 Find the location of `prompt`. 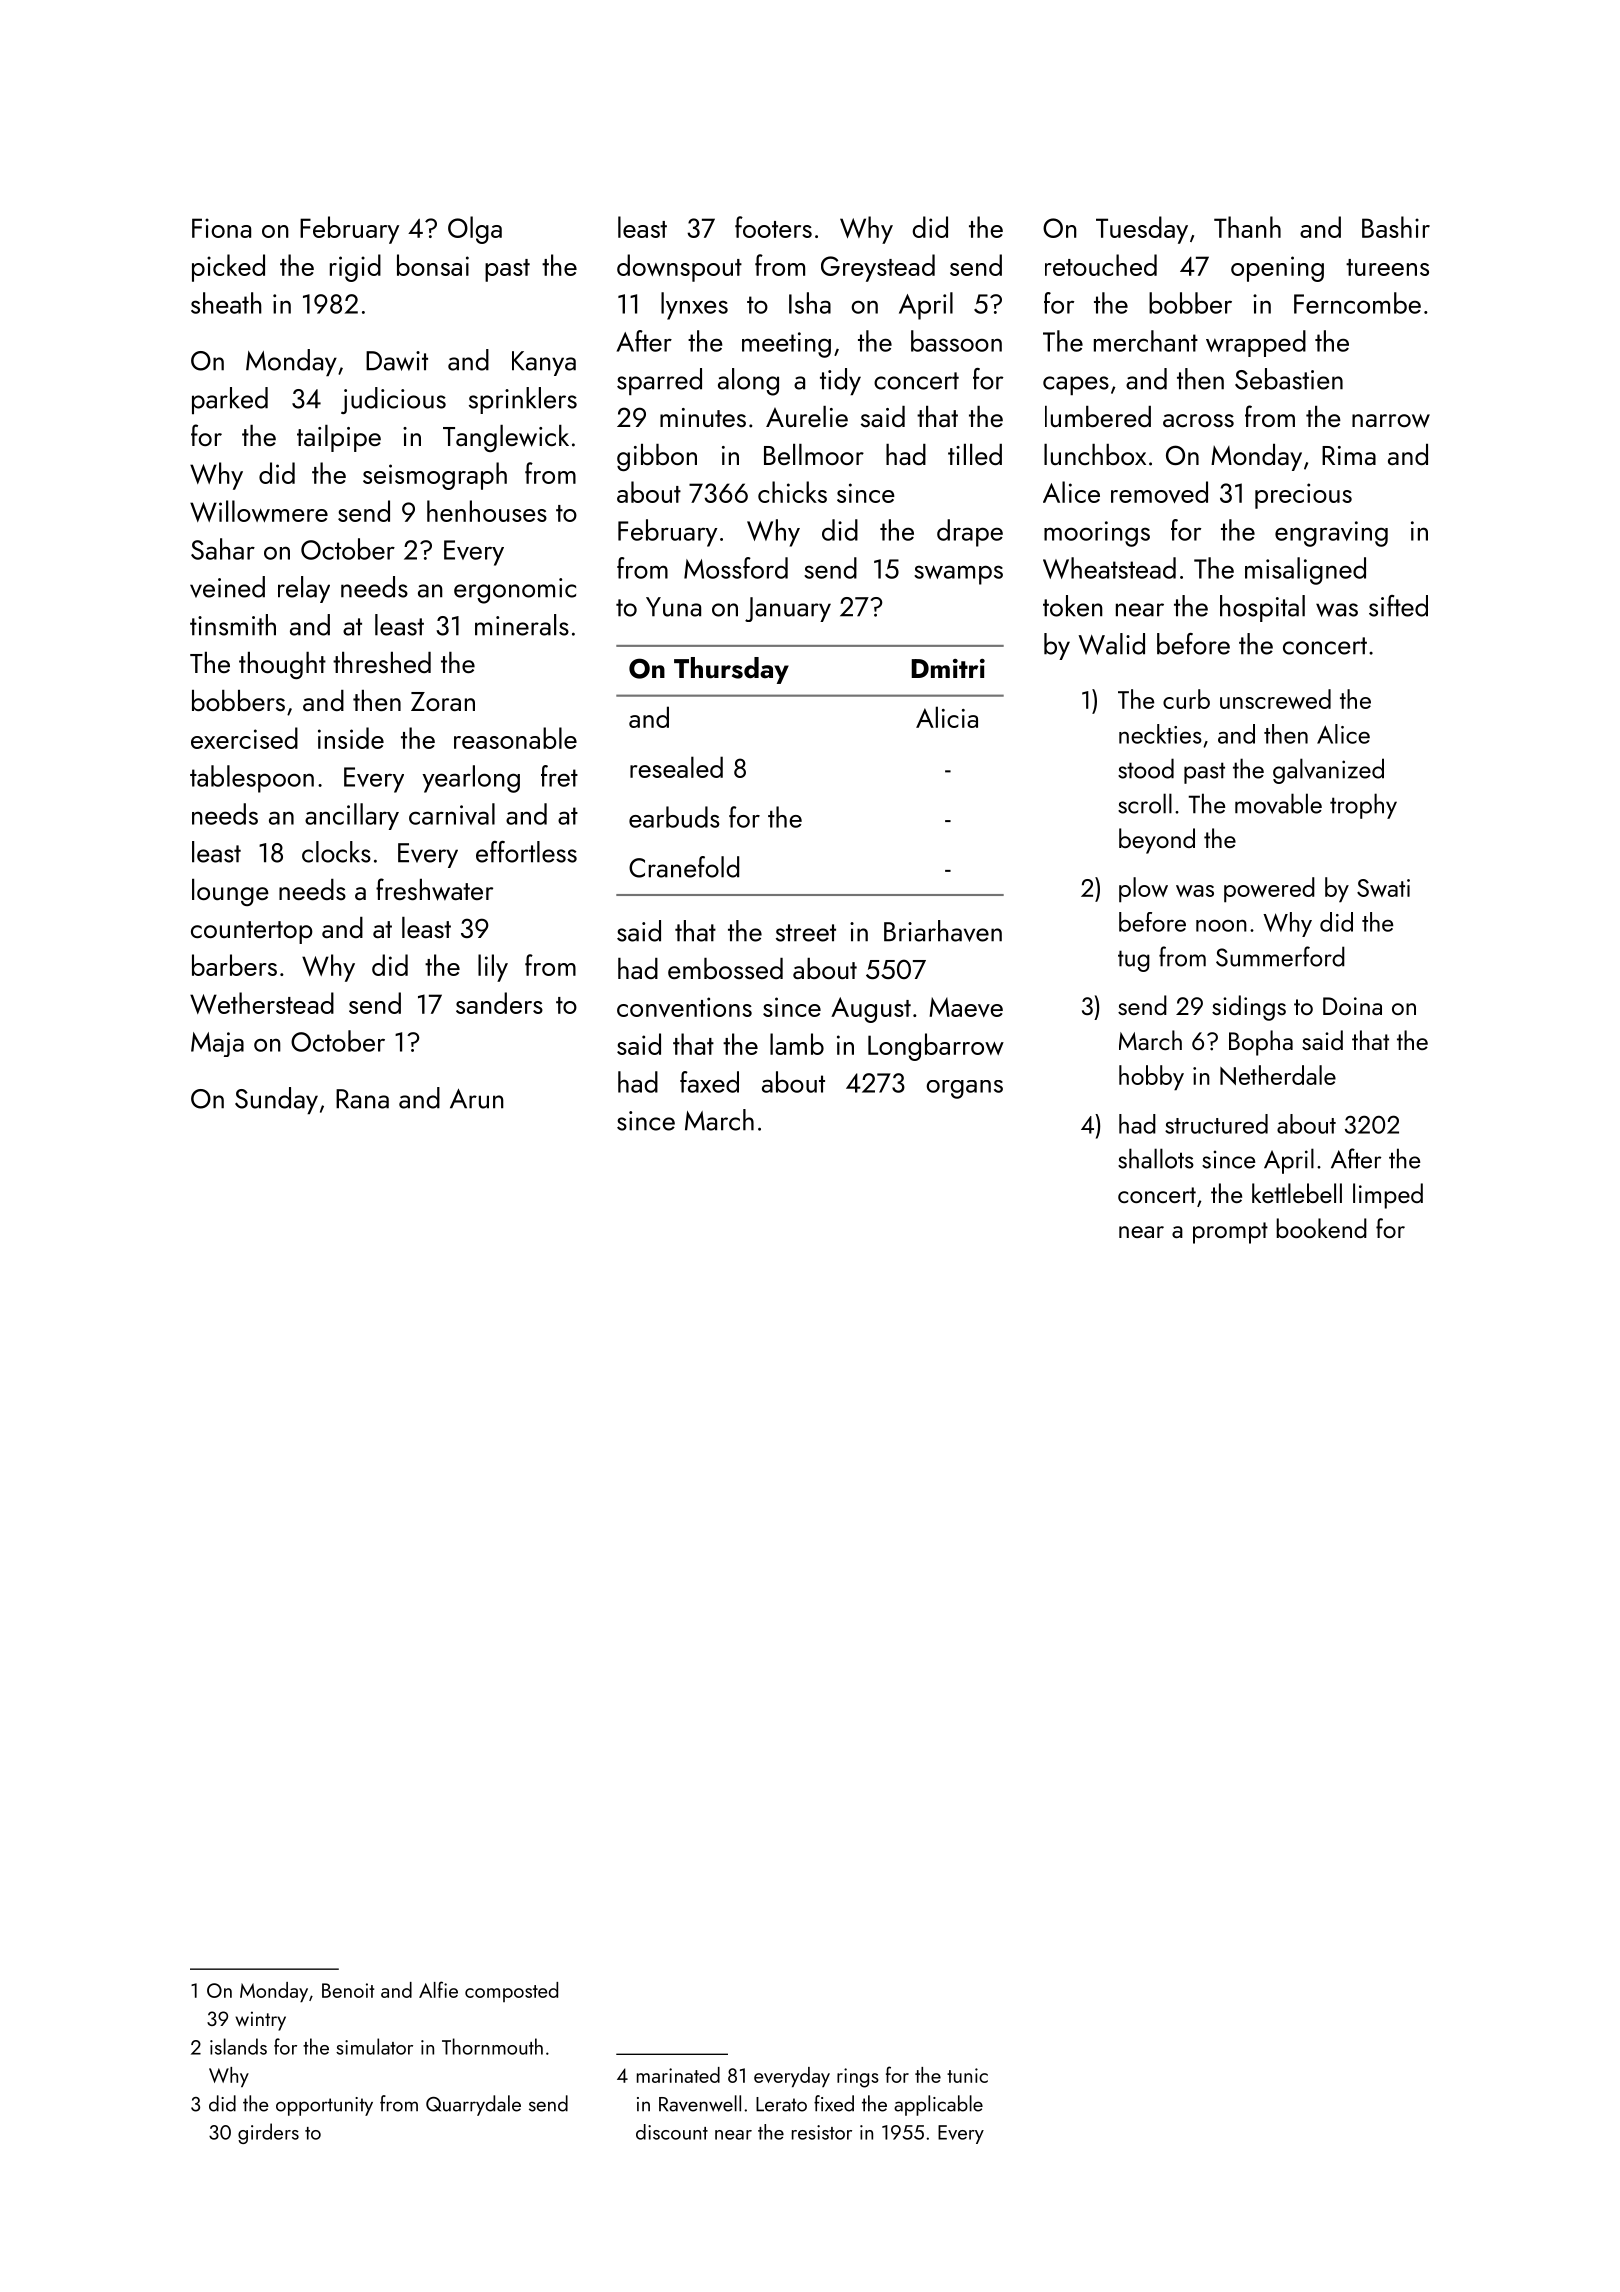

prompt is located at coordinates (1230, 1233).
